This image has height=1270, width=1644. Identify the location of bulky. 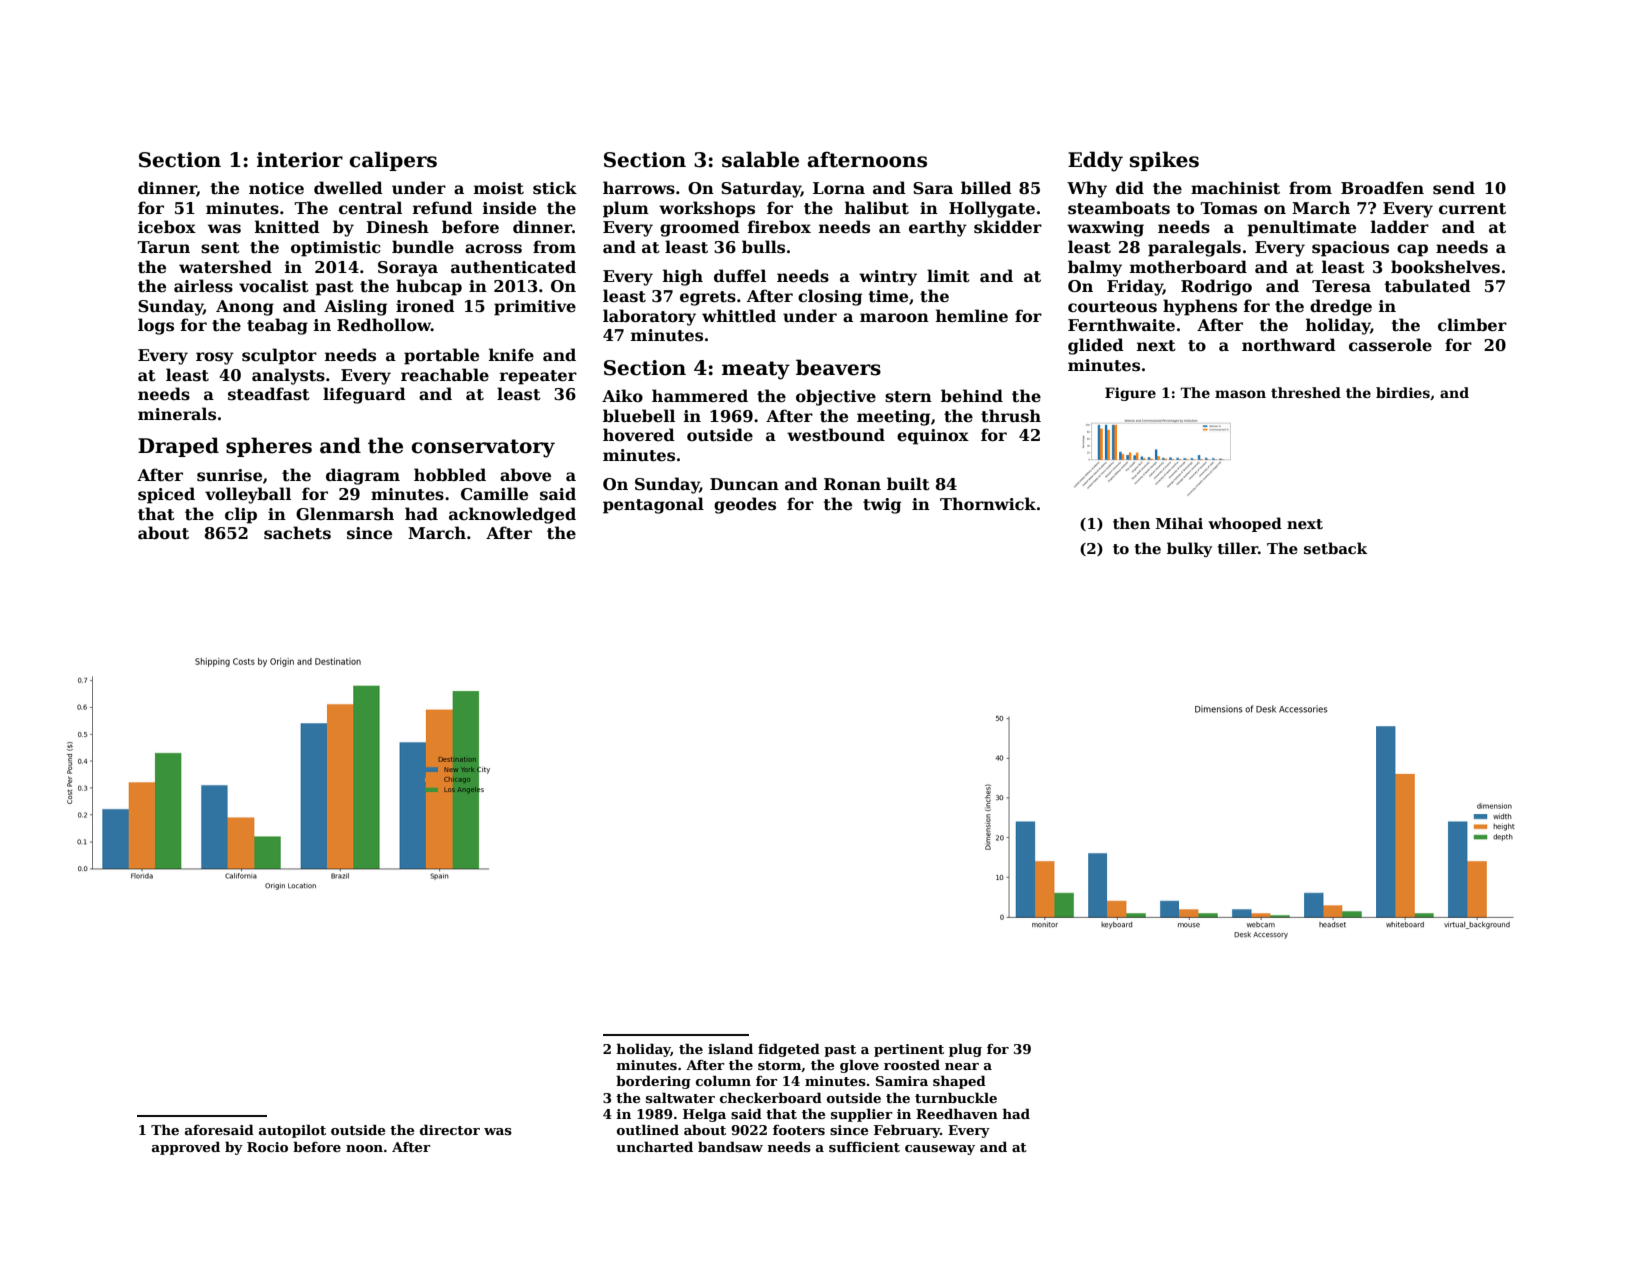
(1189, 549).
